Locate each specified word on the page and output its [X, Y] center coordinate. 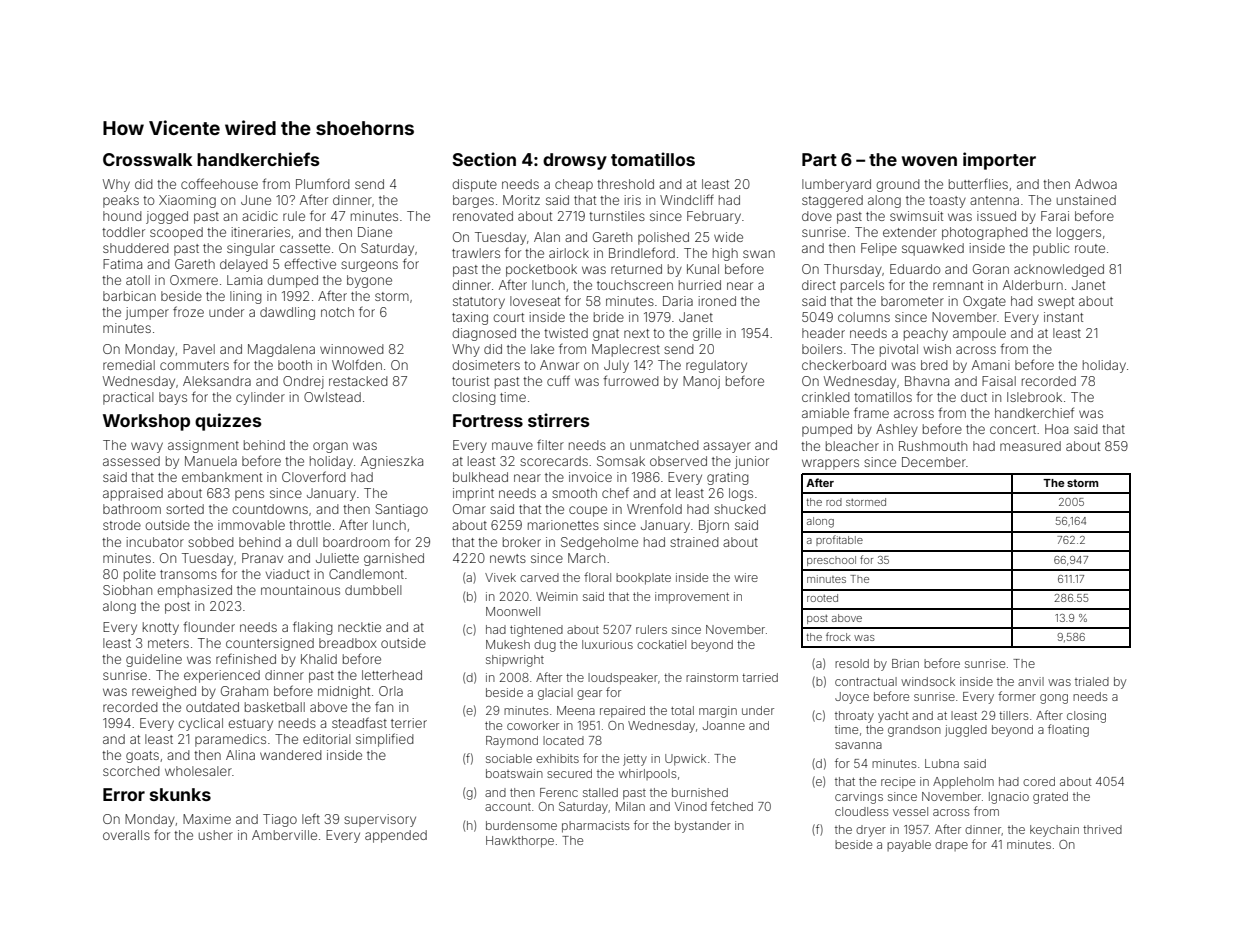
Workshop [146, 422]
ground [898, 185]
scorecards [554, 461]
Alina [240, 755]
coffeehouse [219, 183]
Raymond [512, 742]
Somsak [621, 461]
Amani [991, 365]
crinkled [826, 397]
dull [307, 542]
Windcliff [687, 200]
